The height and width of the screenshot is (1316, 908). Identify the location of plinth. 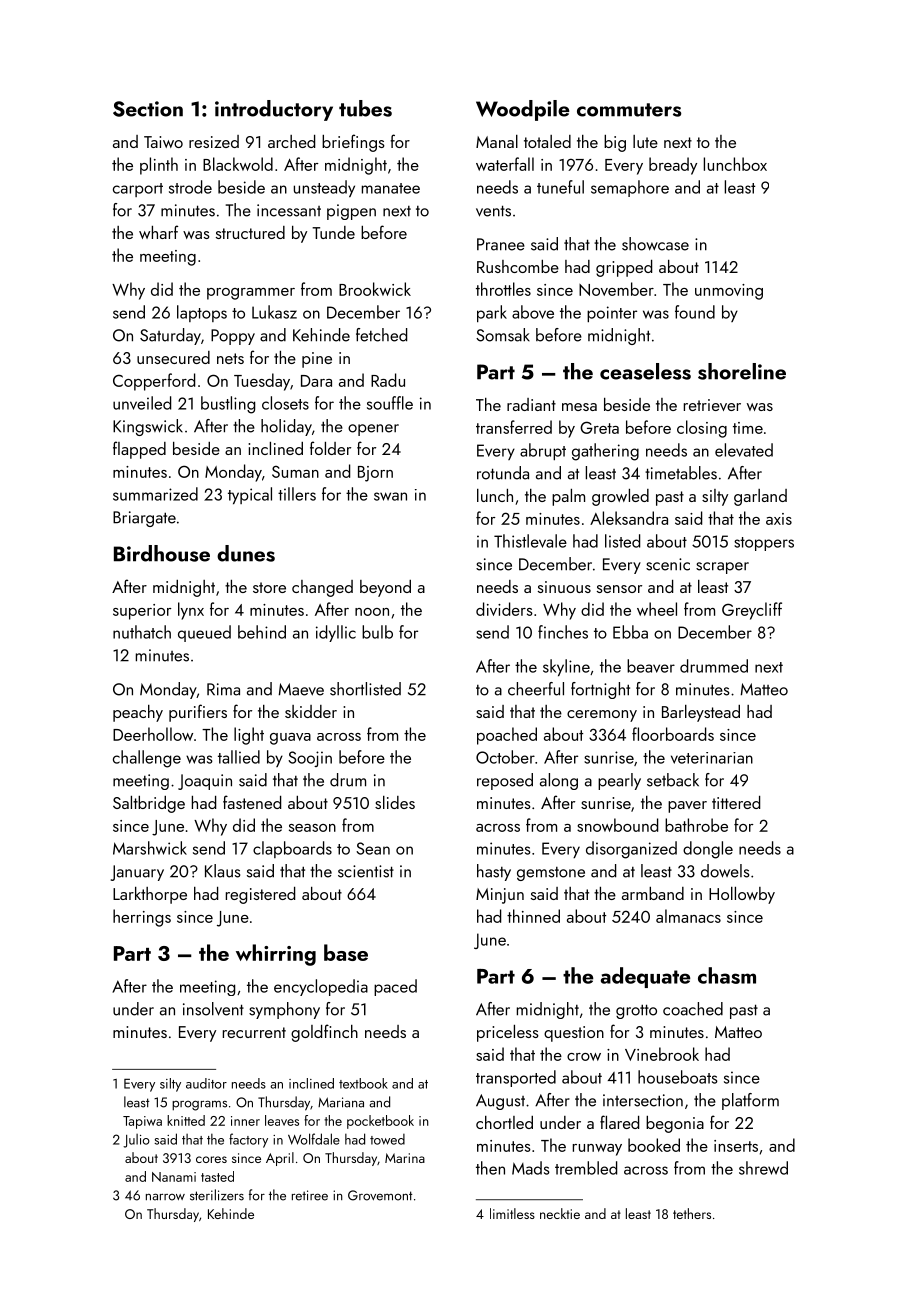
(159, 166).
